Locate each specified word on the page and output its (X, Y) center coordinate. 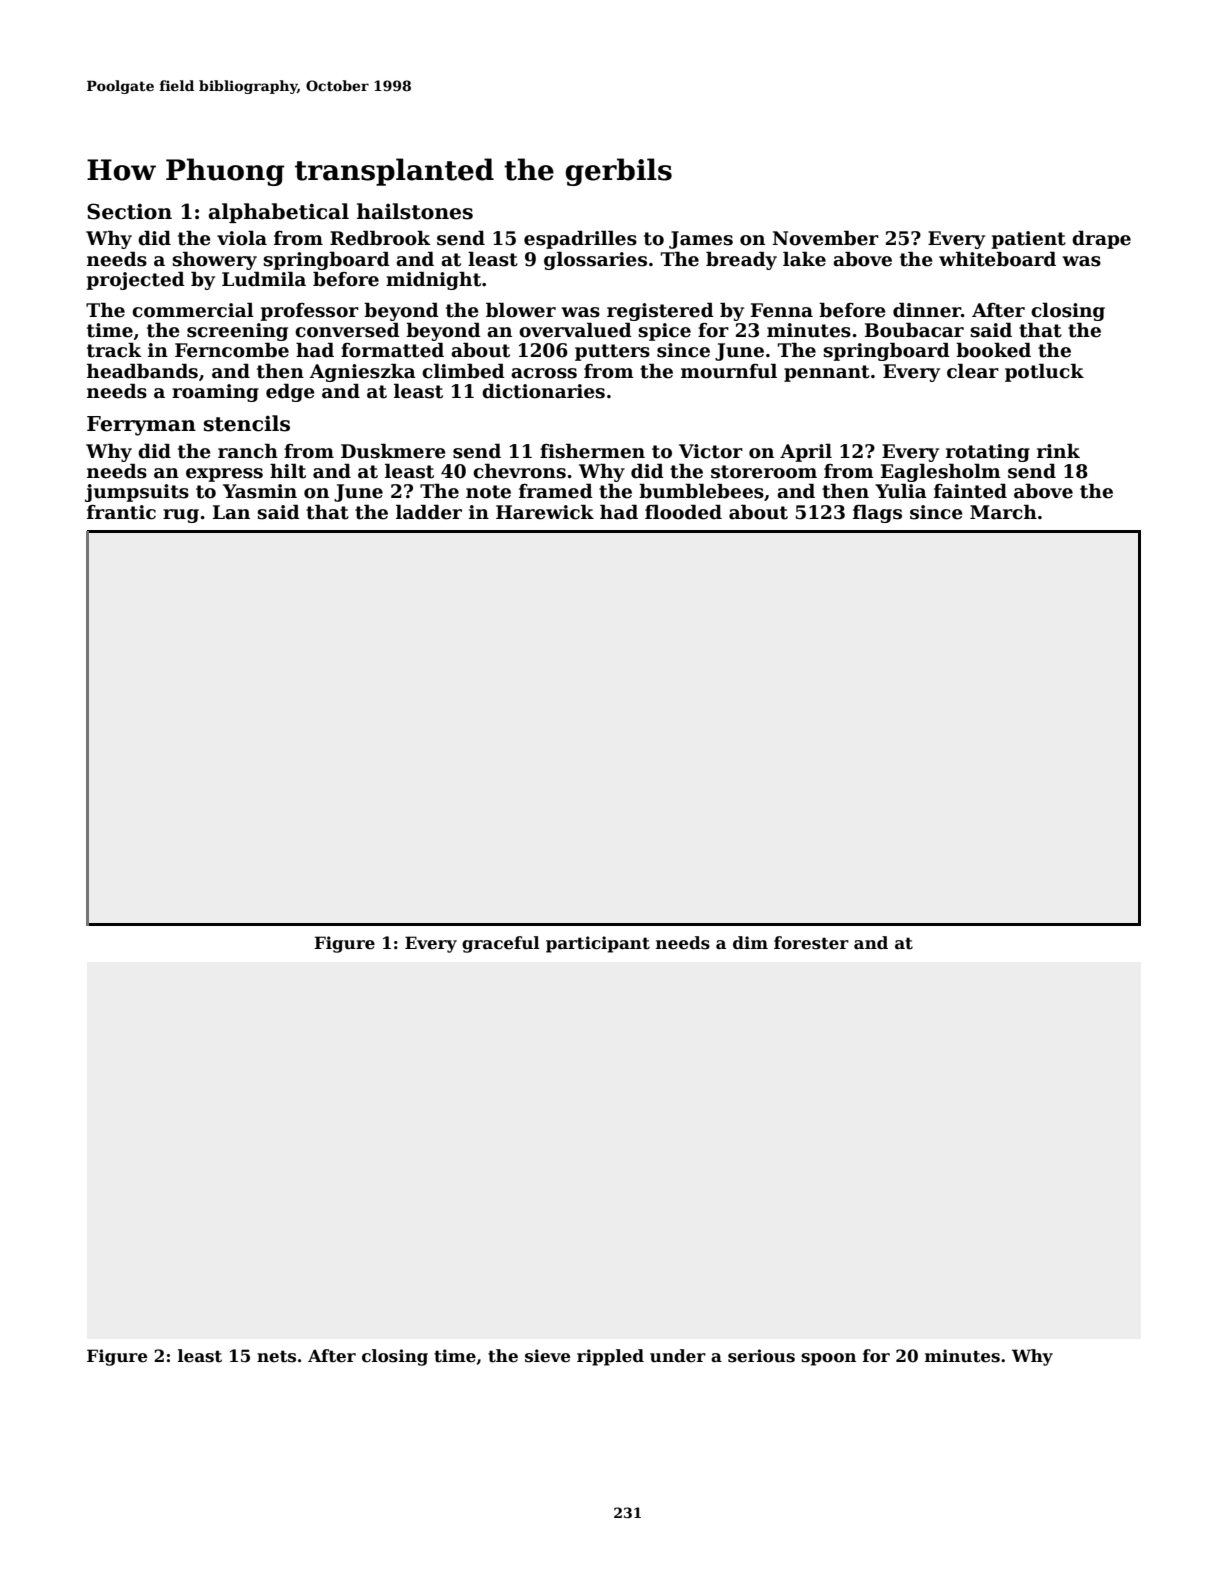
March (1003, 512)
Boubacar (914, 330)
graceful (501, 944)
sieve (547, 1356)
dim (750, 942)
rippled (610, 1357)
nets (276, 1356)
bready (741, 261)
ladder (429, 512)
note (488, 492)
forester (811, 943)
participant (598, 944)
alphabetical (279, 213)
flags (877, 514)
